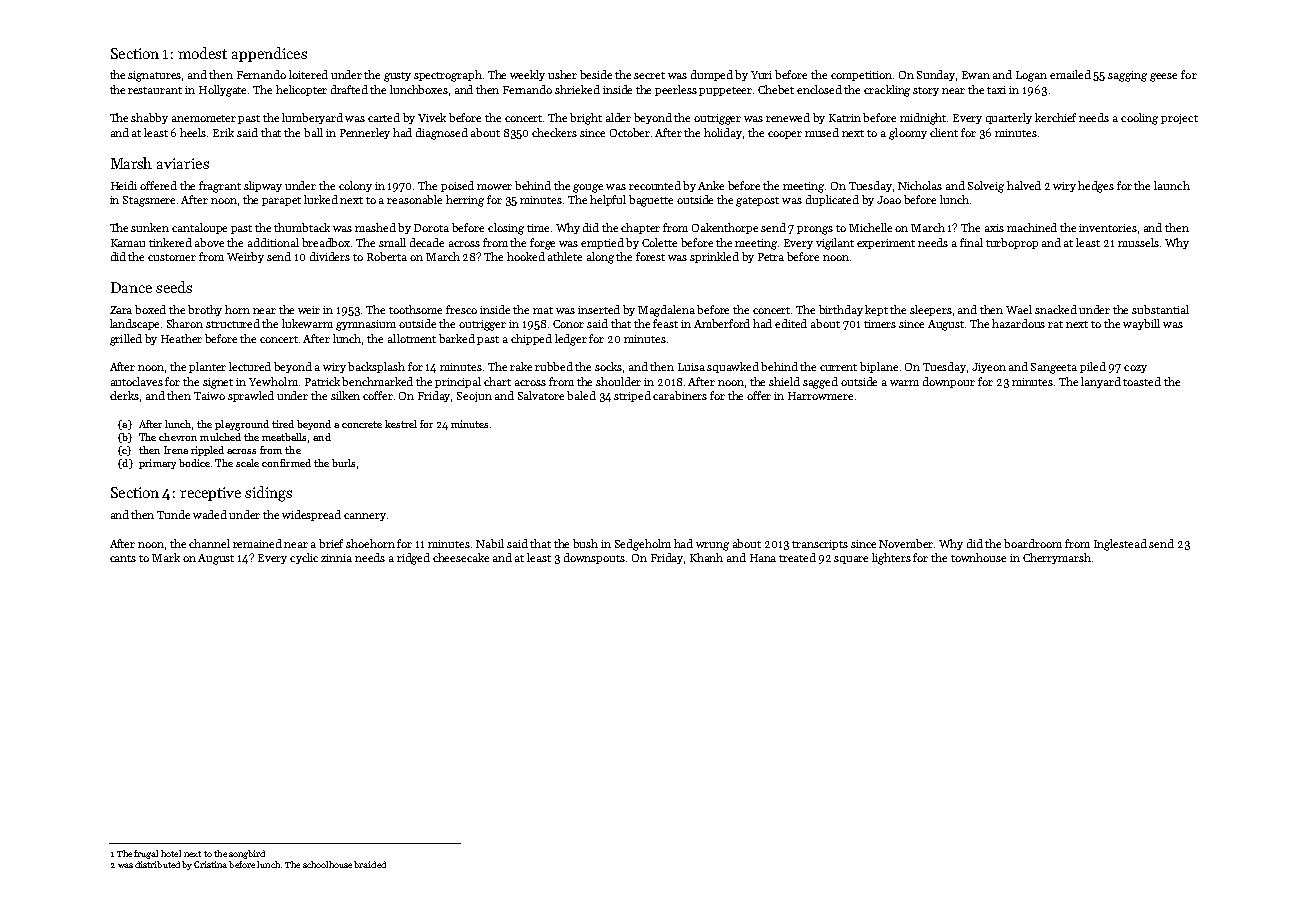 The height and width of the document is (924, 1308). Describe the element at coordinates (387, 256) in the document. I see `Roberta` at that location.
